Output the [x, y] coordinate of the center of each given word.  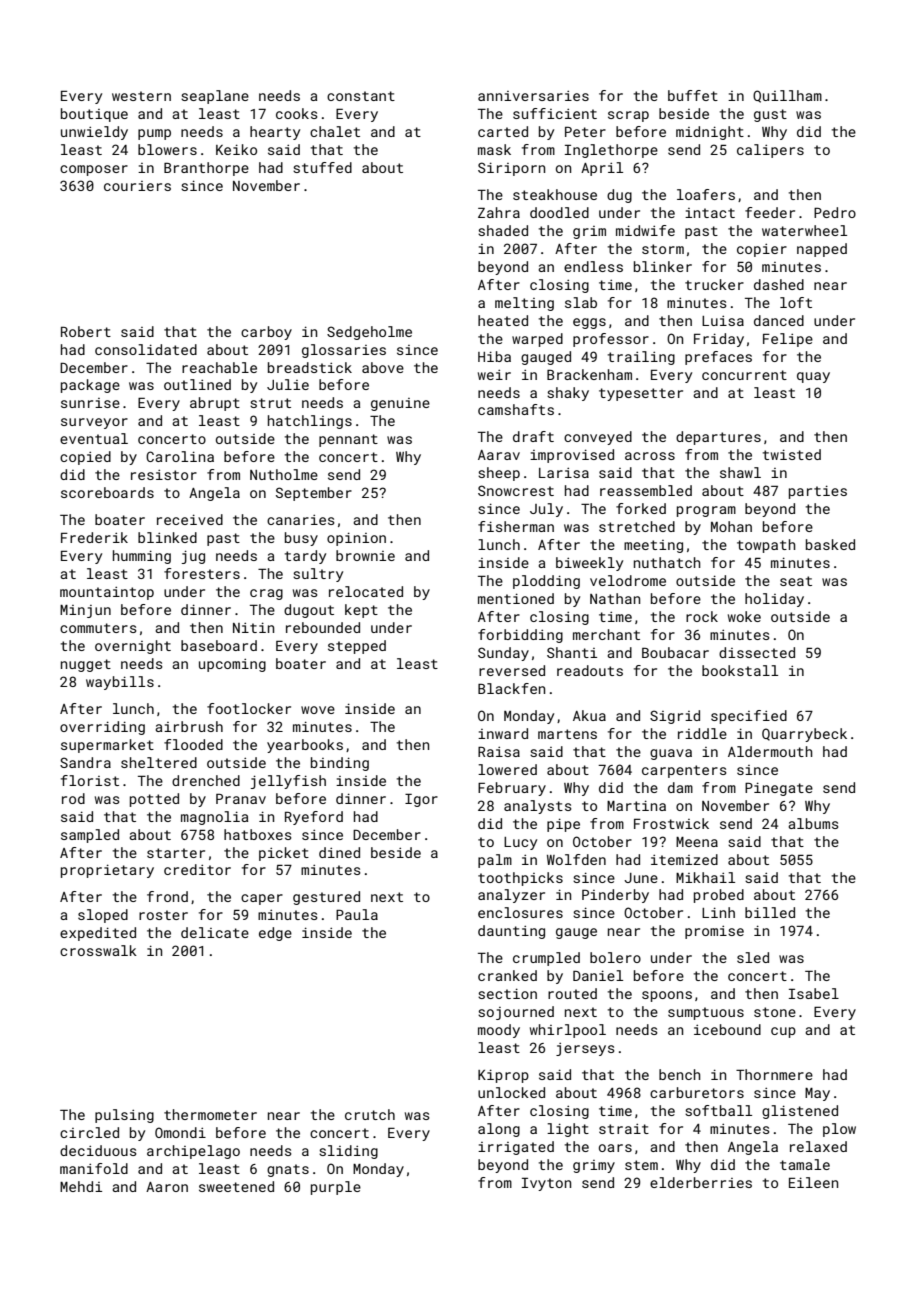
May [817, 1094]
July [546, 510]
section [507, 993]
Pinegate [779, 789]
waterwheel [804, 230]
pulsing [124, 1116]
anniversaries [533, 95]
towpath [766, 546]
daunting [511, 932]
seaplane [215, 97]
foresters [202, 573]
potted [154, 800]
